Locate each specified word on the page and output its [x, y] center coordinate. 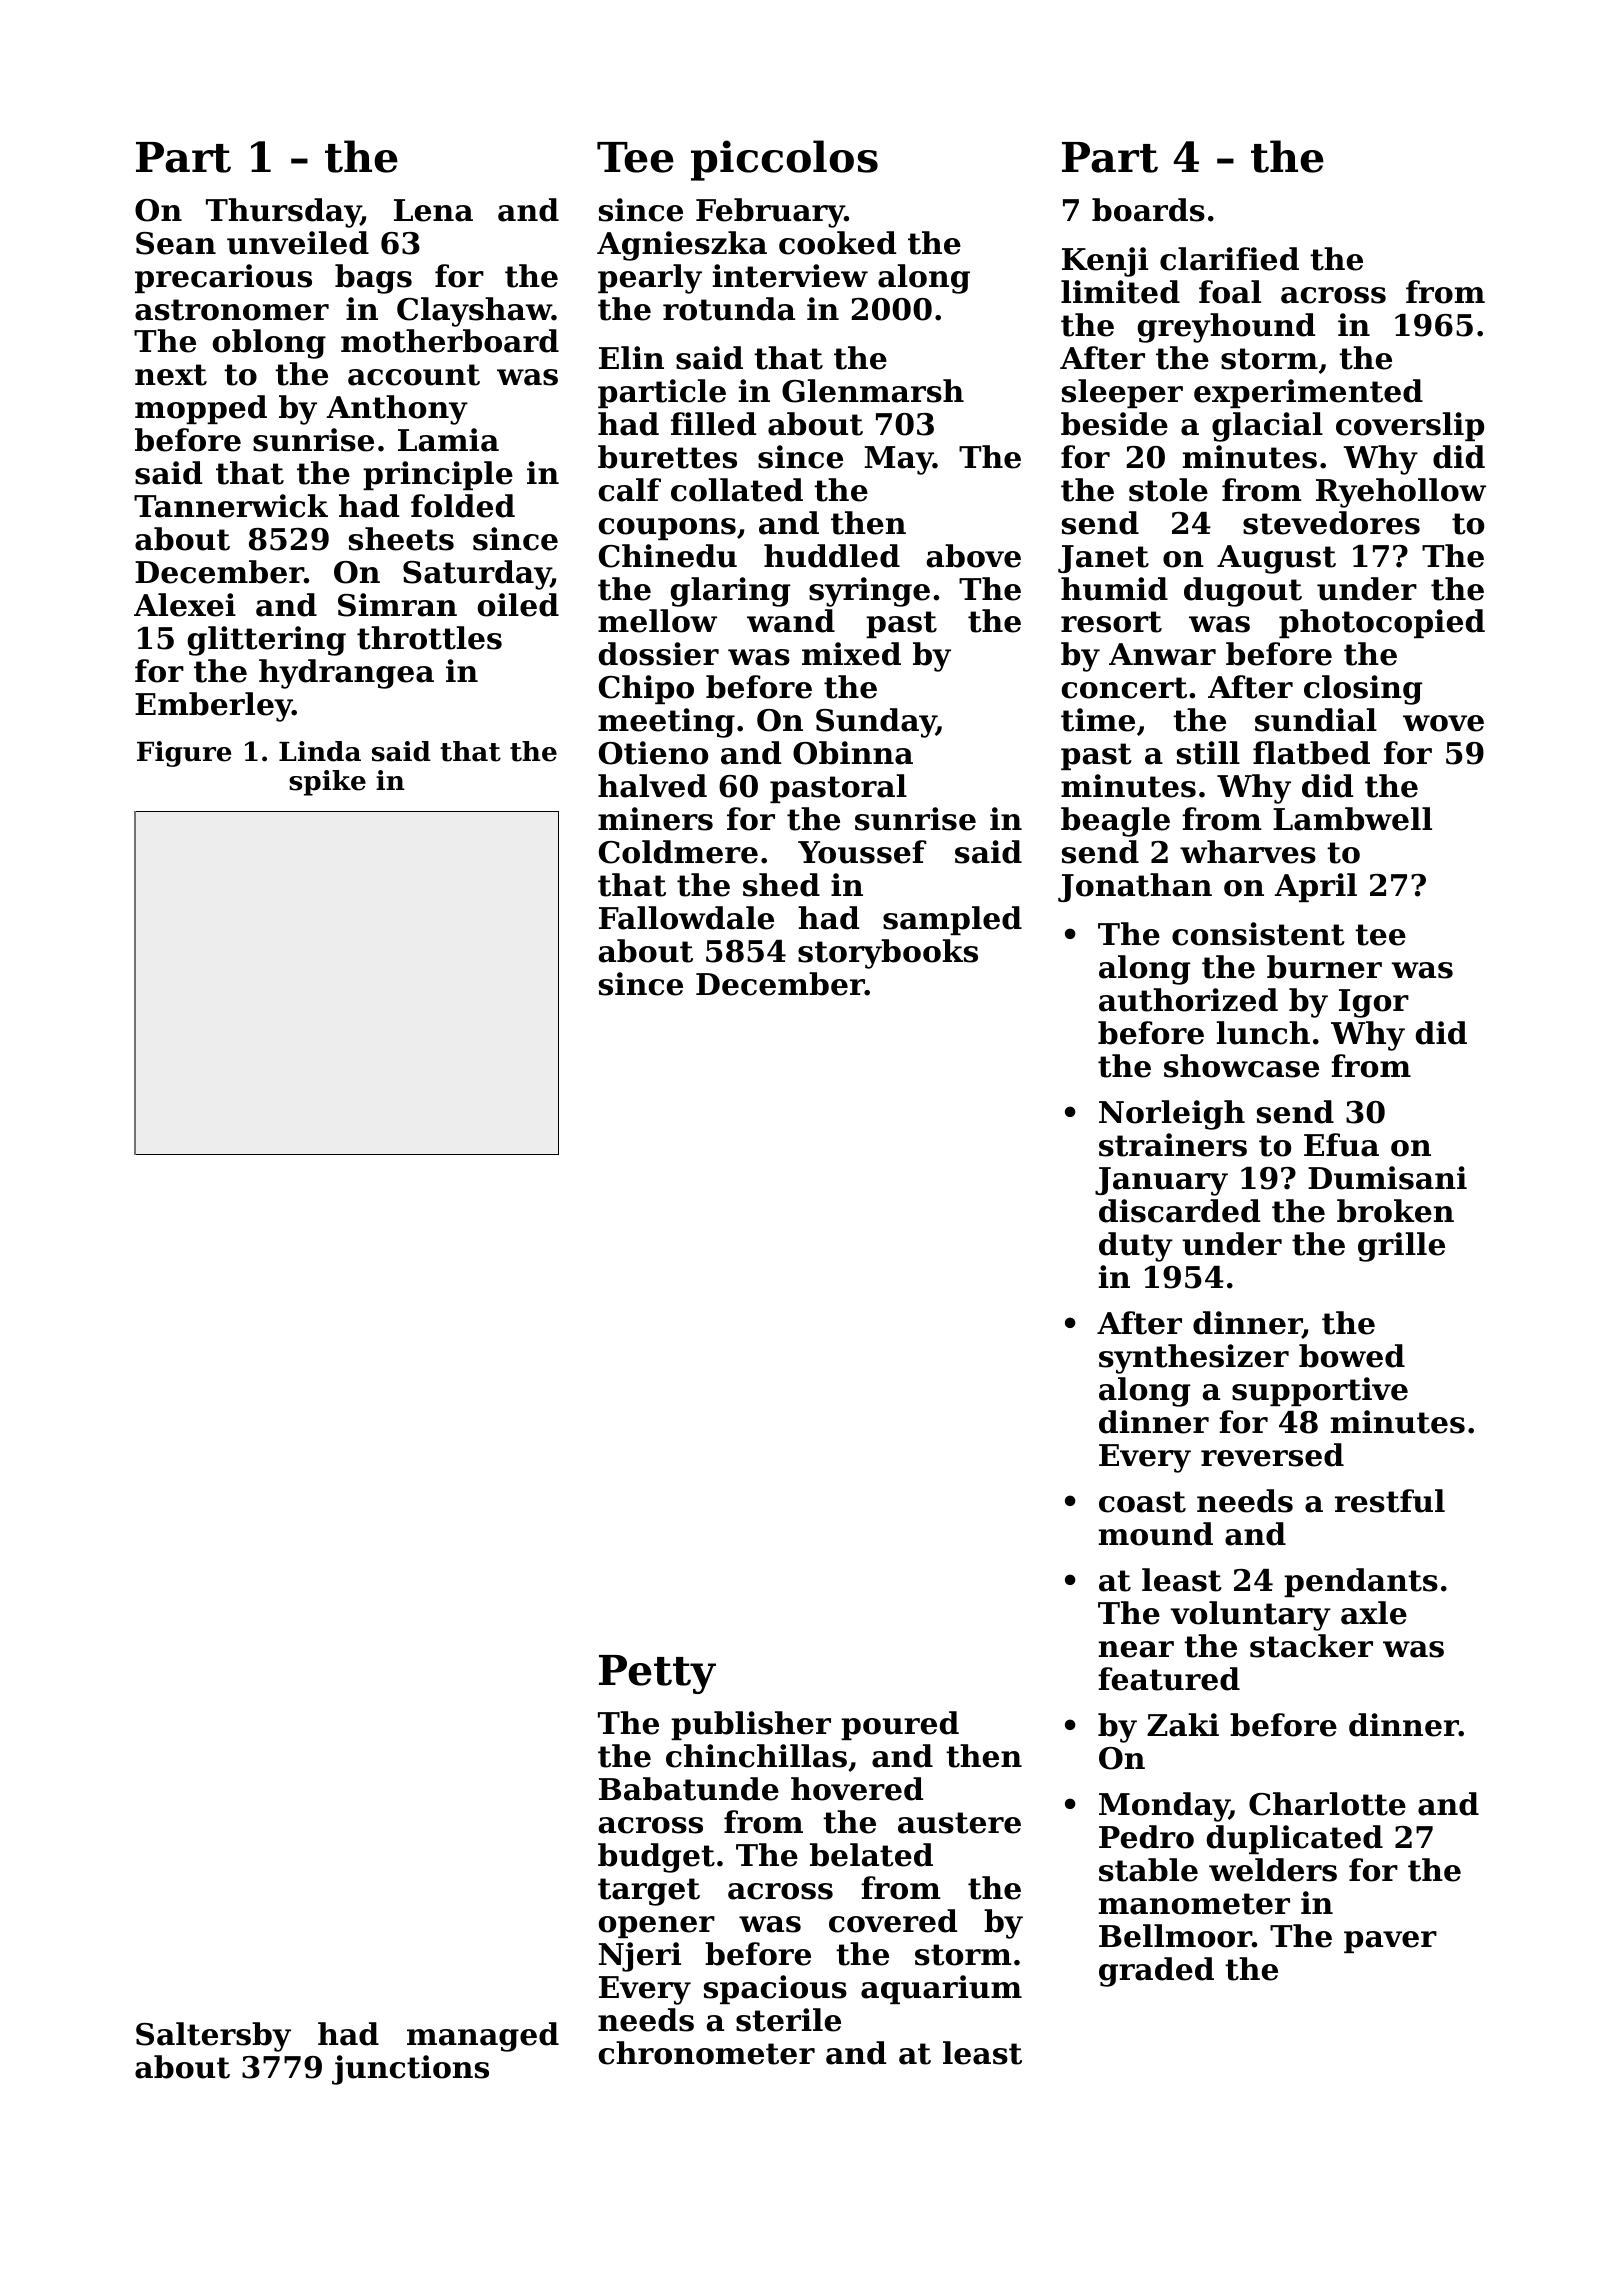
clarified [1229, 259]
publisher [751, 1725]
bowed [1352, 1356]
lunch [1263, 1033]
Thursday [283, 213]
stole [1168, 490]
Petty [657, 1674]
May [899, 460]
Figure [184, 754]
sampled [952, 920]
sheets [401, 539]
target [649, 1892]
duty [1136, 1247]
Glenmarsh [873, 391]
